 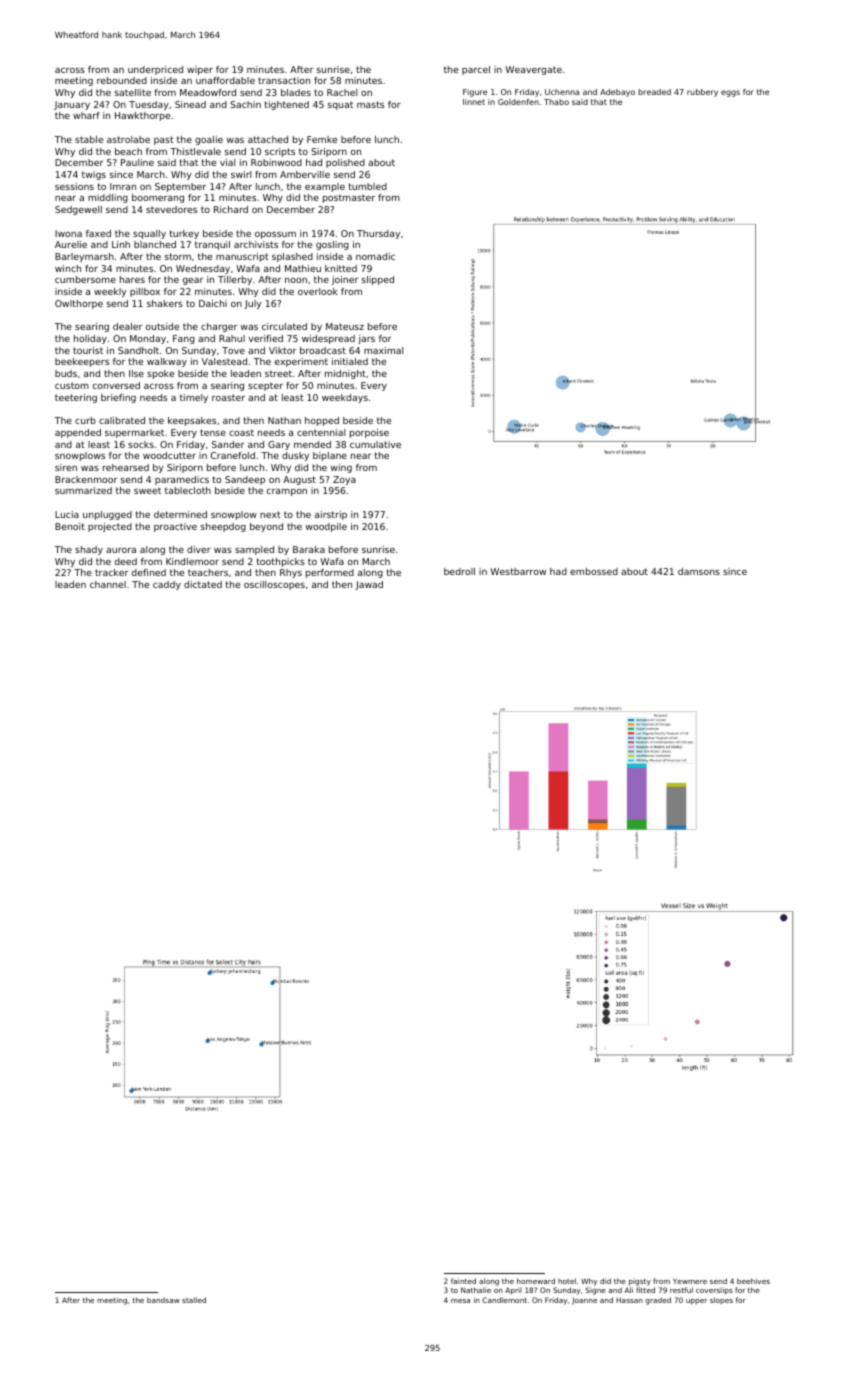 I want to click on Femke, so click(x=322, y=139).
